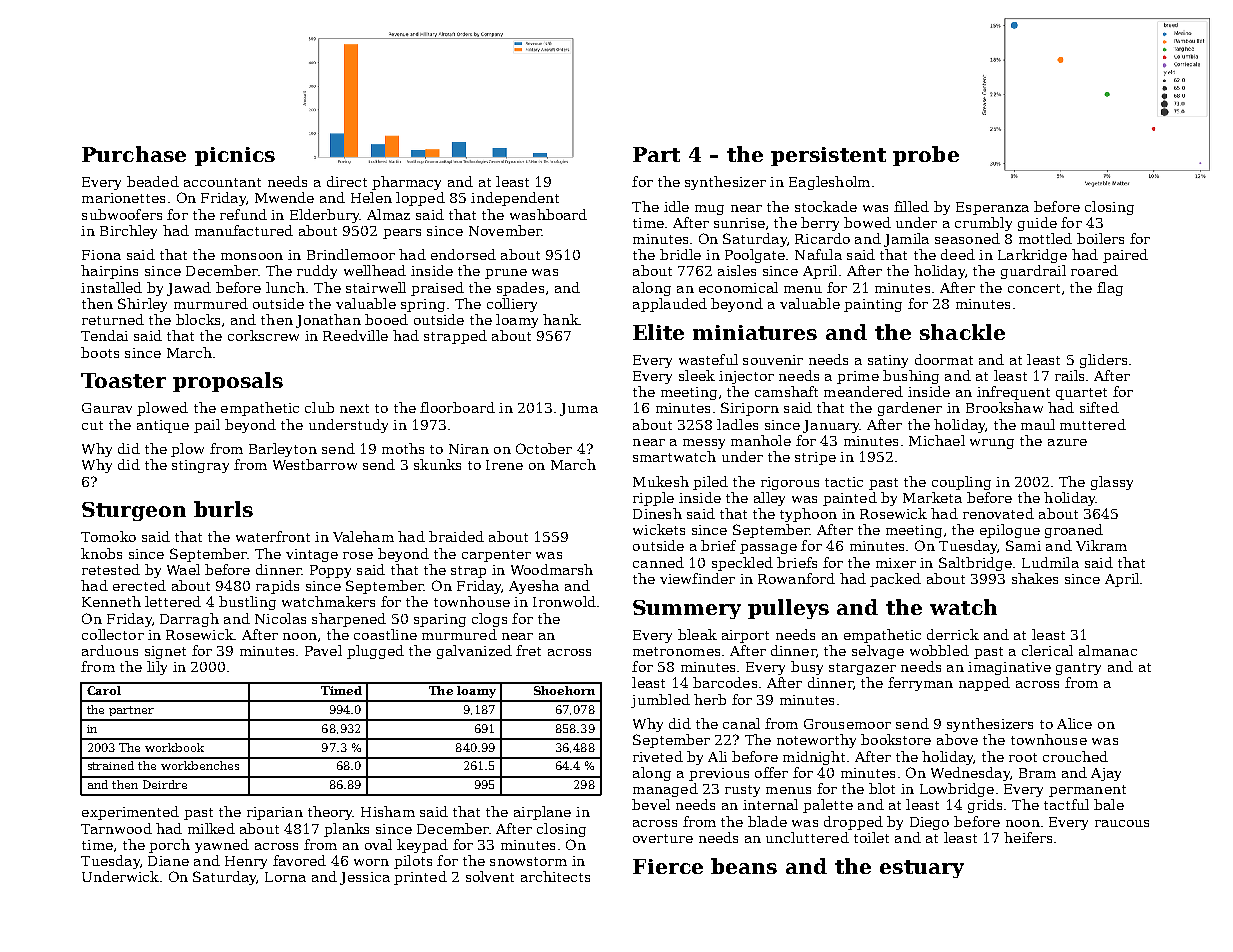 The image size is (1233, 952). Describe the element at coordinates (134, 511) in the document. I see `Sturgeon` at that location.
